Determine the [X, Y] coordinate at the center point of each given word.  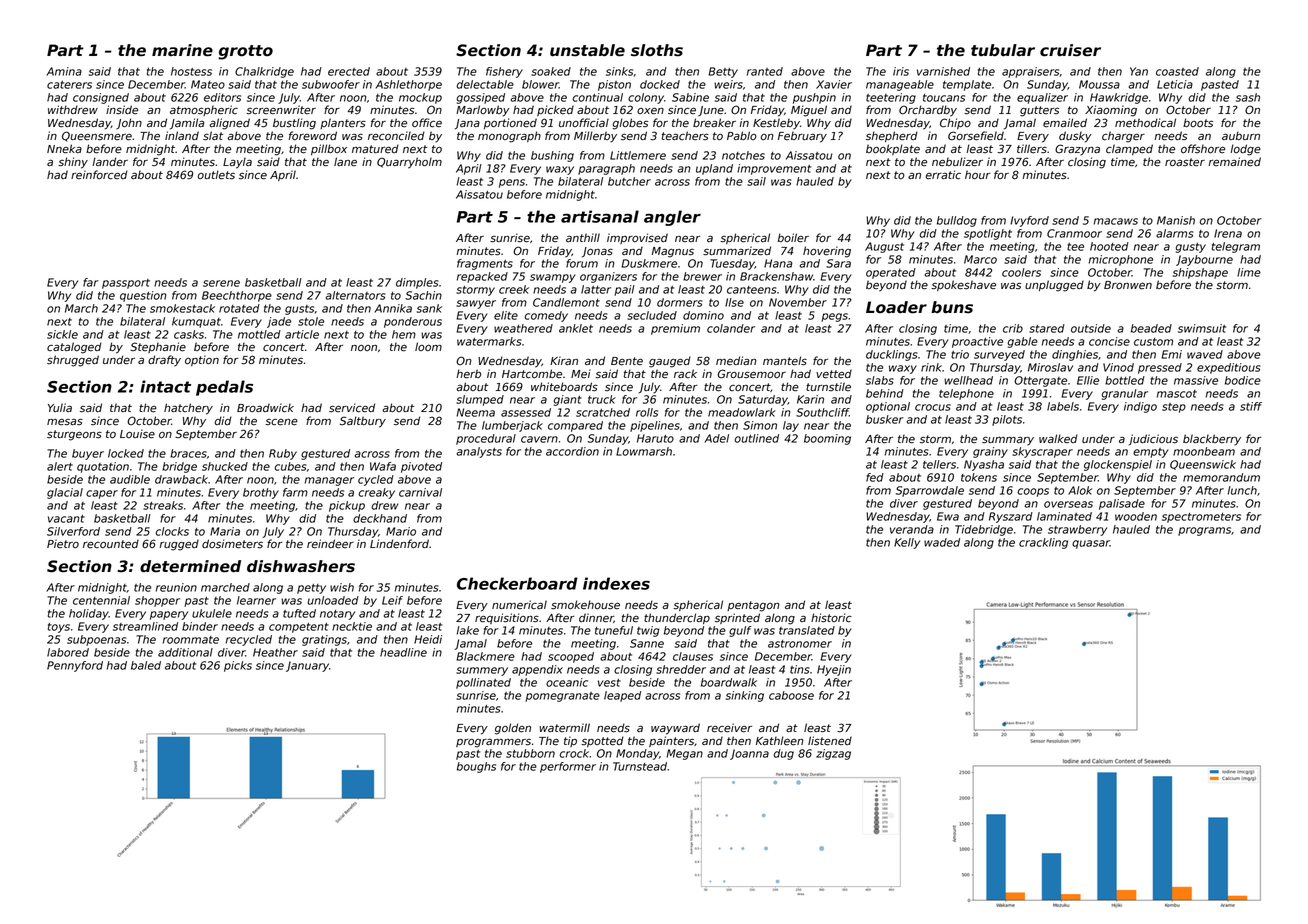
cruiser [1070, 50]
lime [1249, 272]
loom [428, 347]
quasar [1091, 544]
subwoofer [331, 84]
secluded [652, 315]
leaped [622, 696]
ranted [765, 71]
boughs [476, 767]
